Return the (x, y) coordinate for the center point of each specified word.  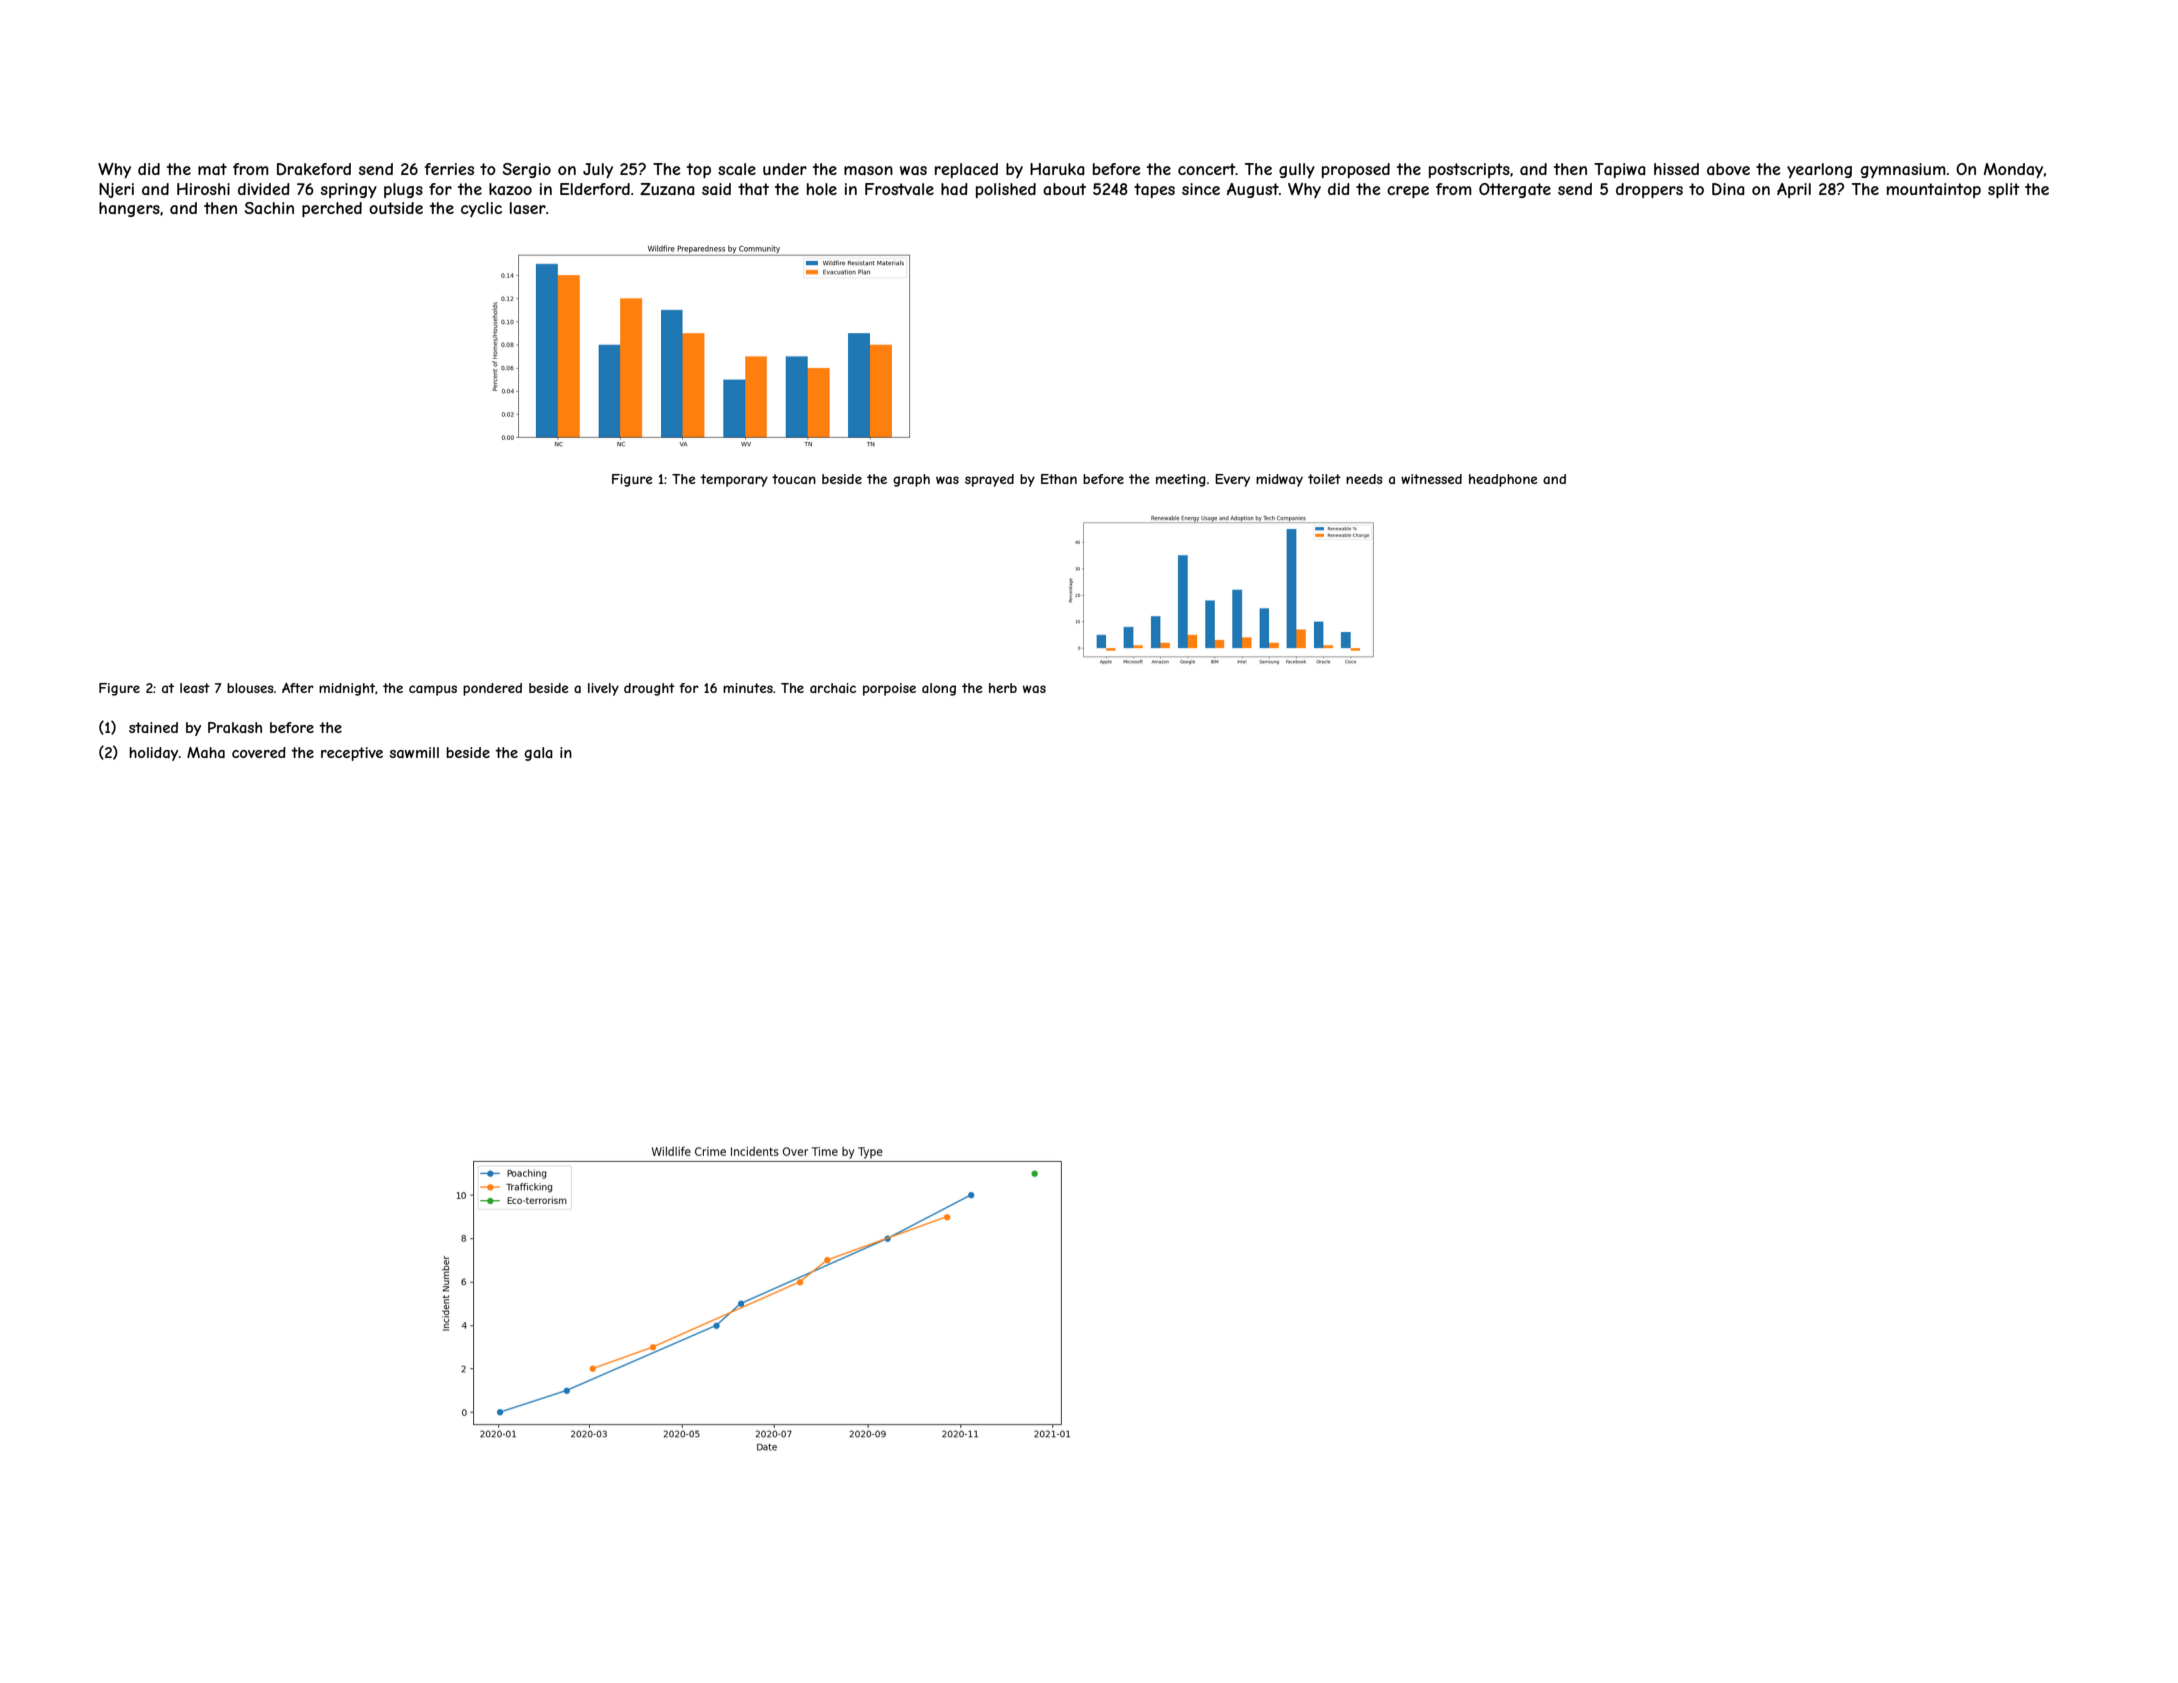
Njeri (116, 190)
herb (1003, 688)
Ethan (1059, 479)
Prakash (235, 727)
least (195, 688)
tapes (1154, 190)
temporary (734, 480)
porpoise (889, 689)
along (939, 689)
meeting (1181, 480)
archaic (833, 688)
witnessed (1431, 479)
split (2004, 190)
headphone (1503, 480)
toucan (794, 479)
